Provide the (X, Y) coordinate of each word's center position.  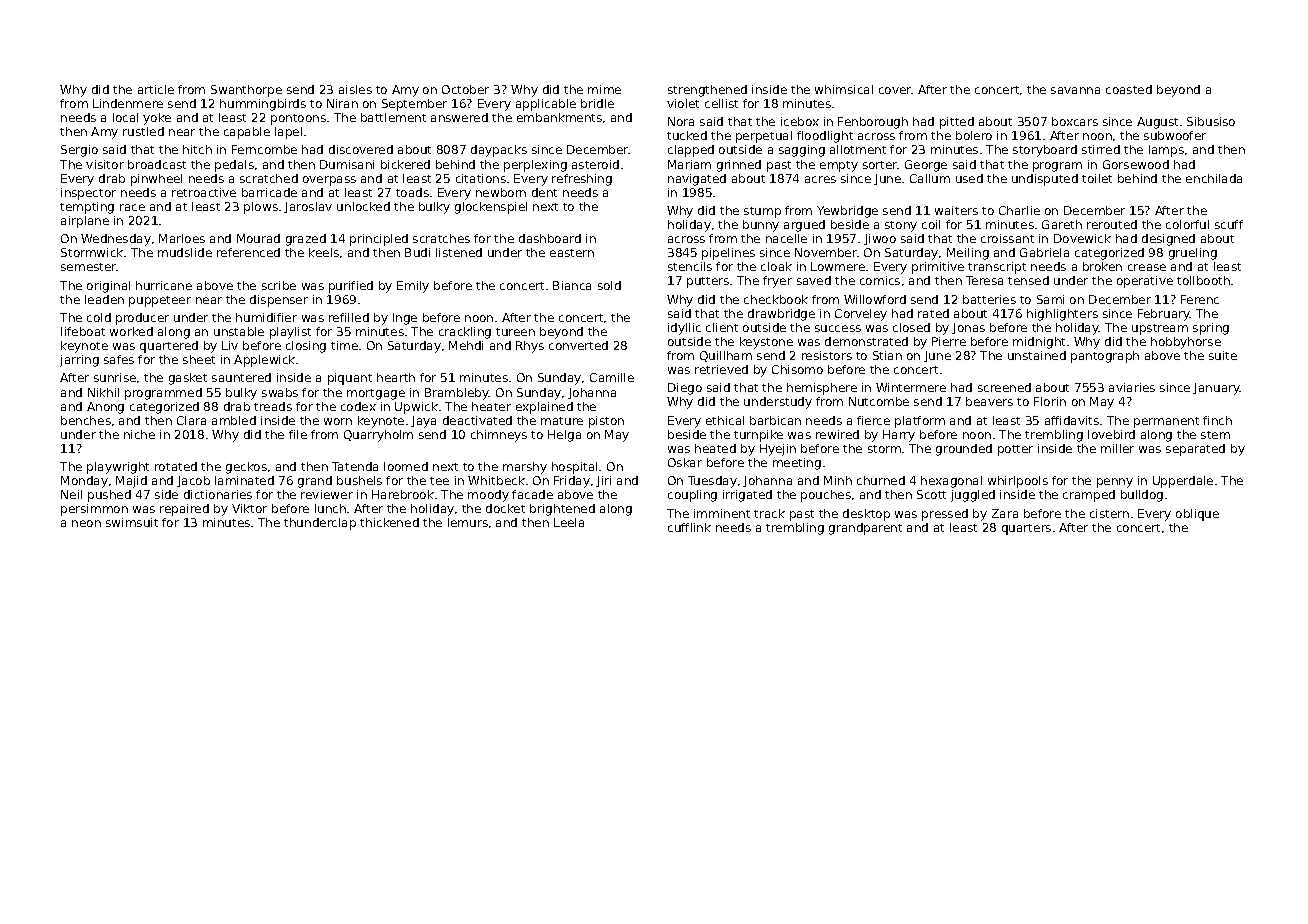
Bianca (572, 285)
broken (1102, 266)
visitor (105, 164)
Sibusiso (1211, 121)
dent (544, 192)
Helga (564, 436)
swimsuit (132, 522)
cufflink (689, 527)
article (156, 89)
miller (1117, 448)
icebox (800, 121)
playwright (118, 468)
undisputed (1045, 180)
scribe (279, 285)
